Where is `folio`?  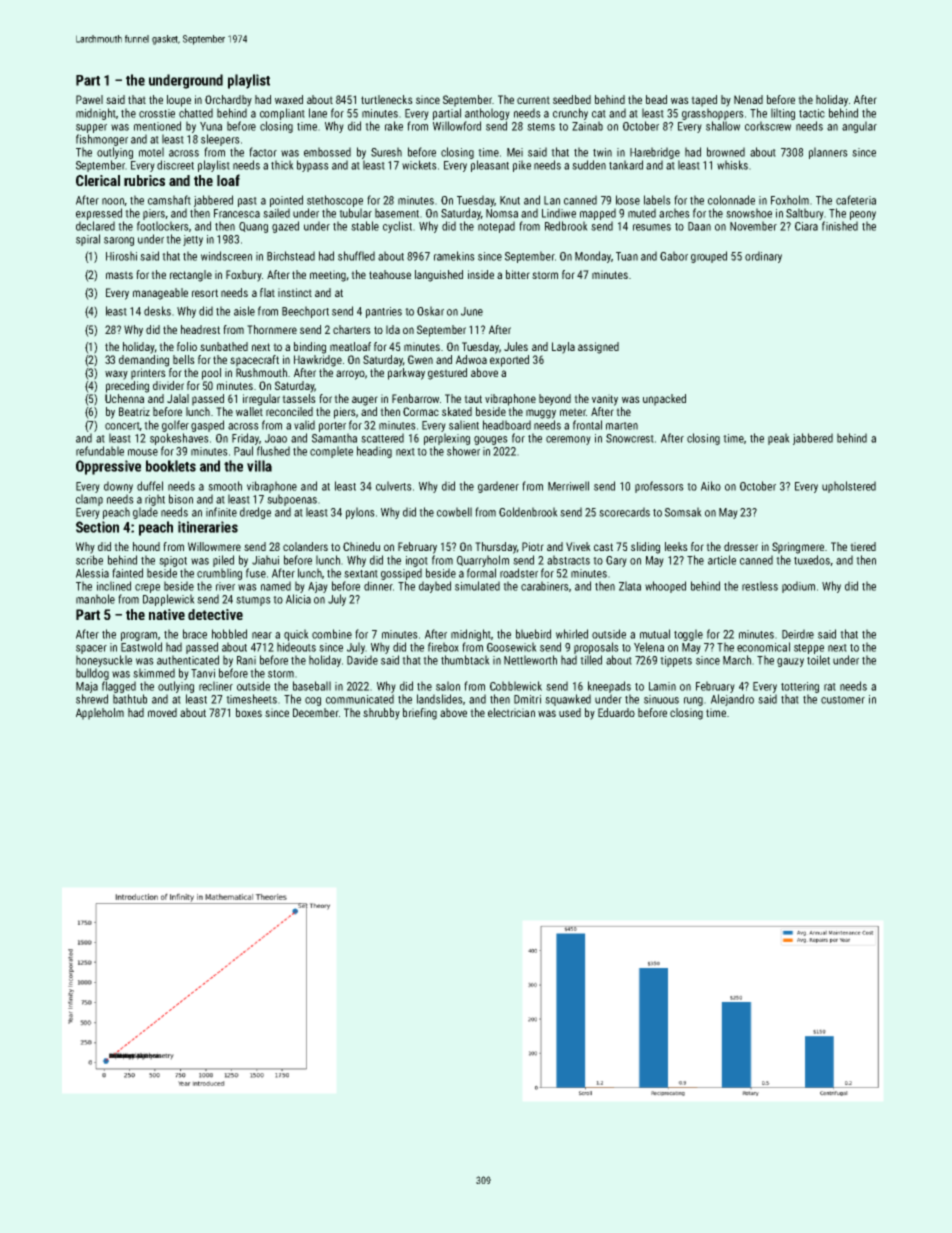 folio is located at coordinates (187, 346).
